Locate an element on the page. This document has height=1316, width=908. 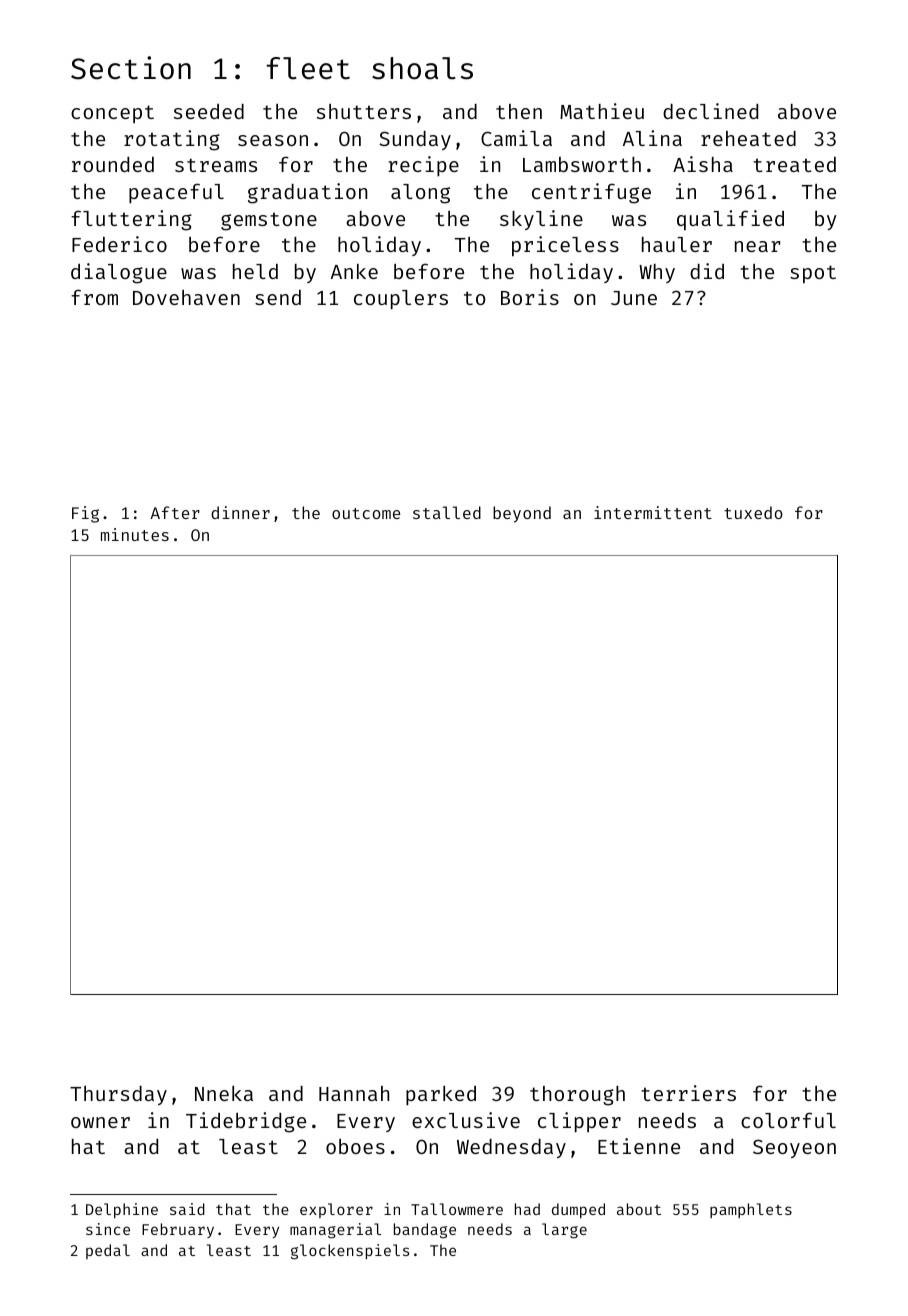
qualified is located at coordinates (730, 220).
